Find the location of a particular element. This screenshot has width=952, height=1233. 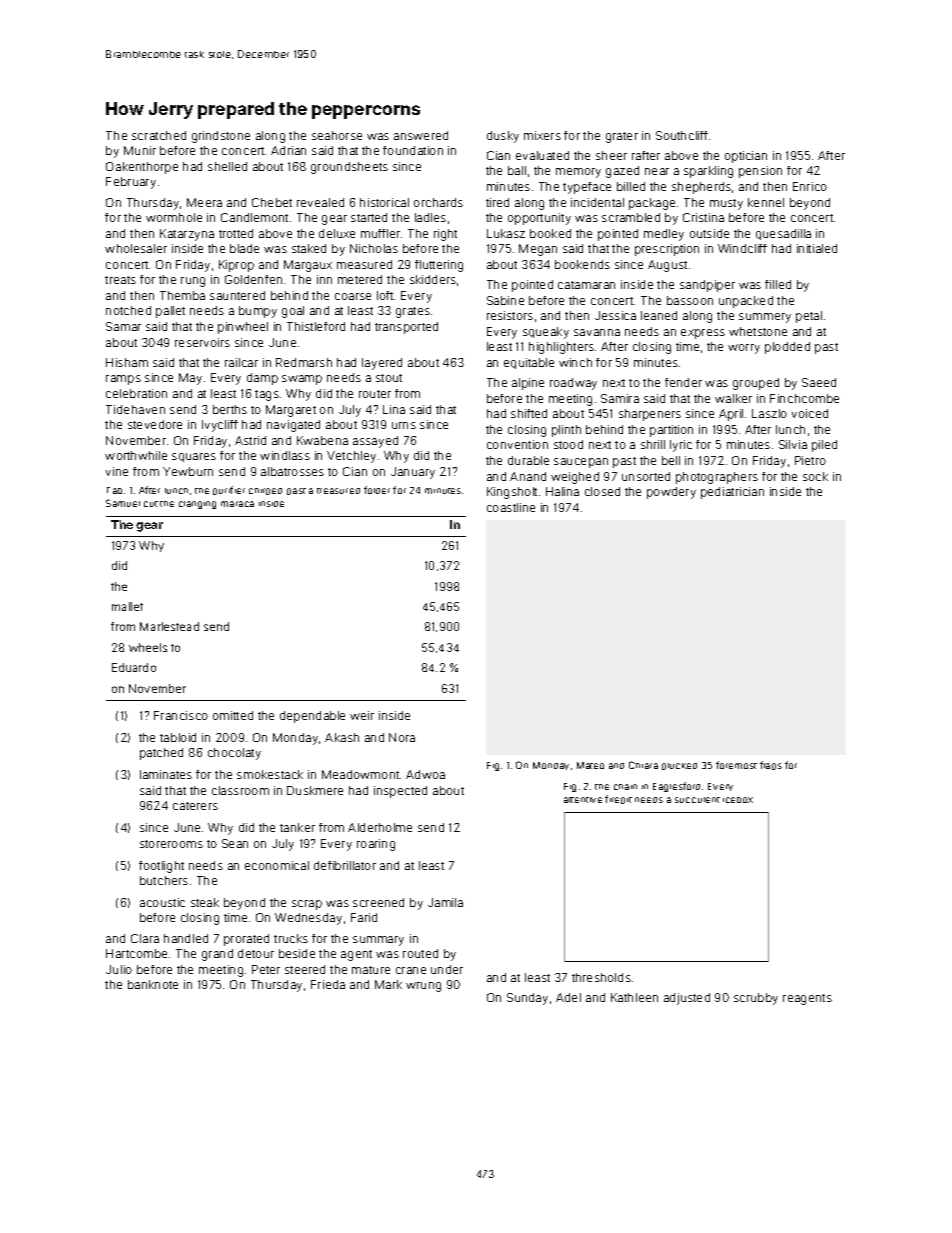

folder is located at coordinates (377, 490).
